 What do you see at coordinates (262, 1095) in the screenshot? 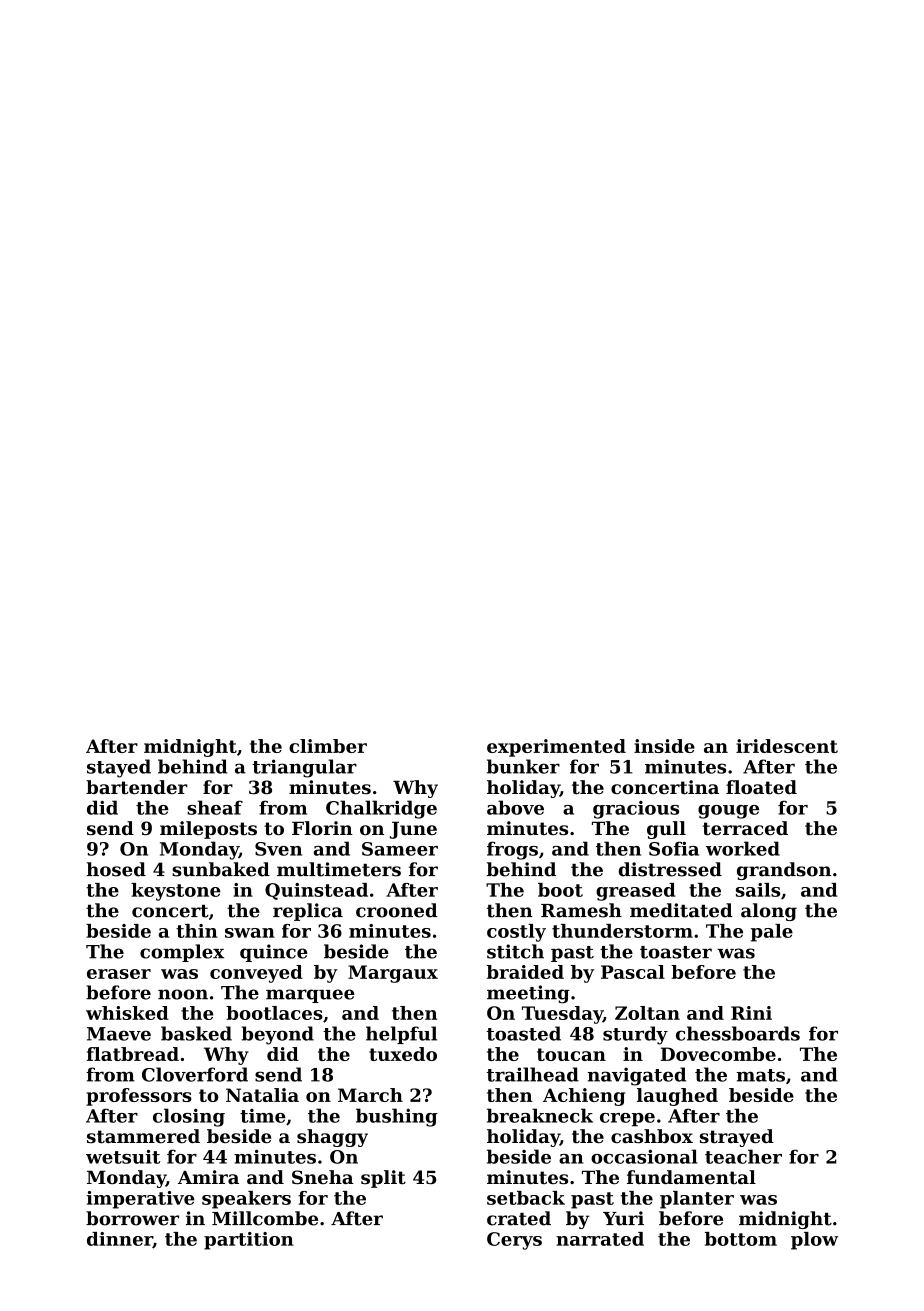
I see `Natalia` at bounding box center [262, 1095].
